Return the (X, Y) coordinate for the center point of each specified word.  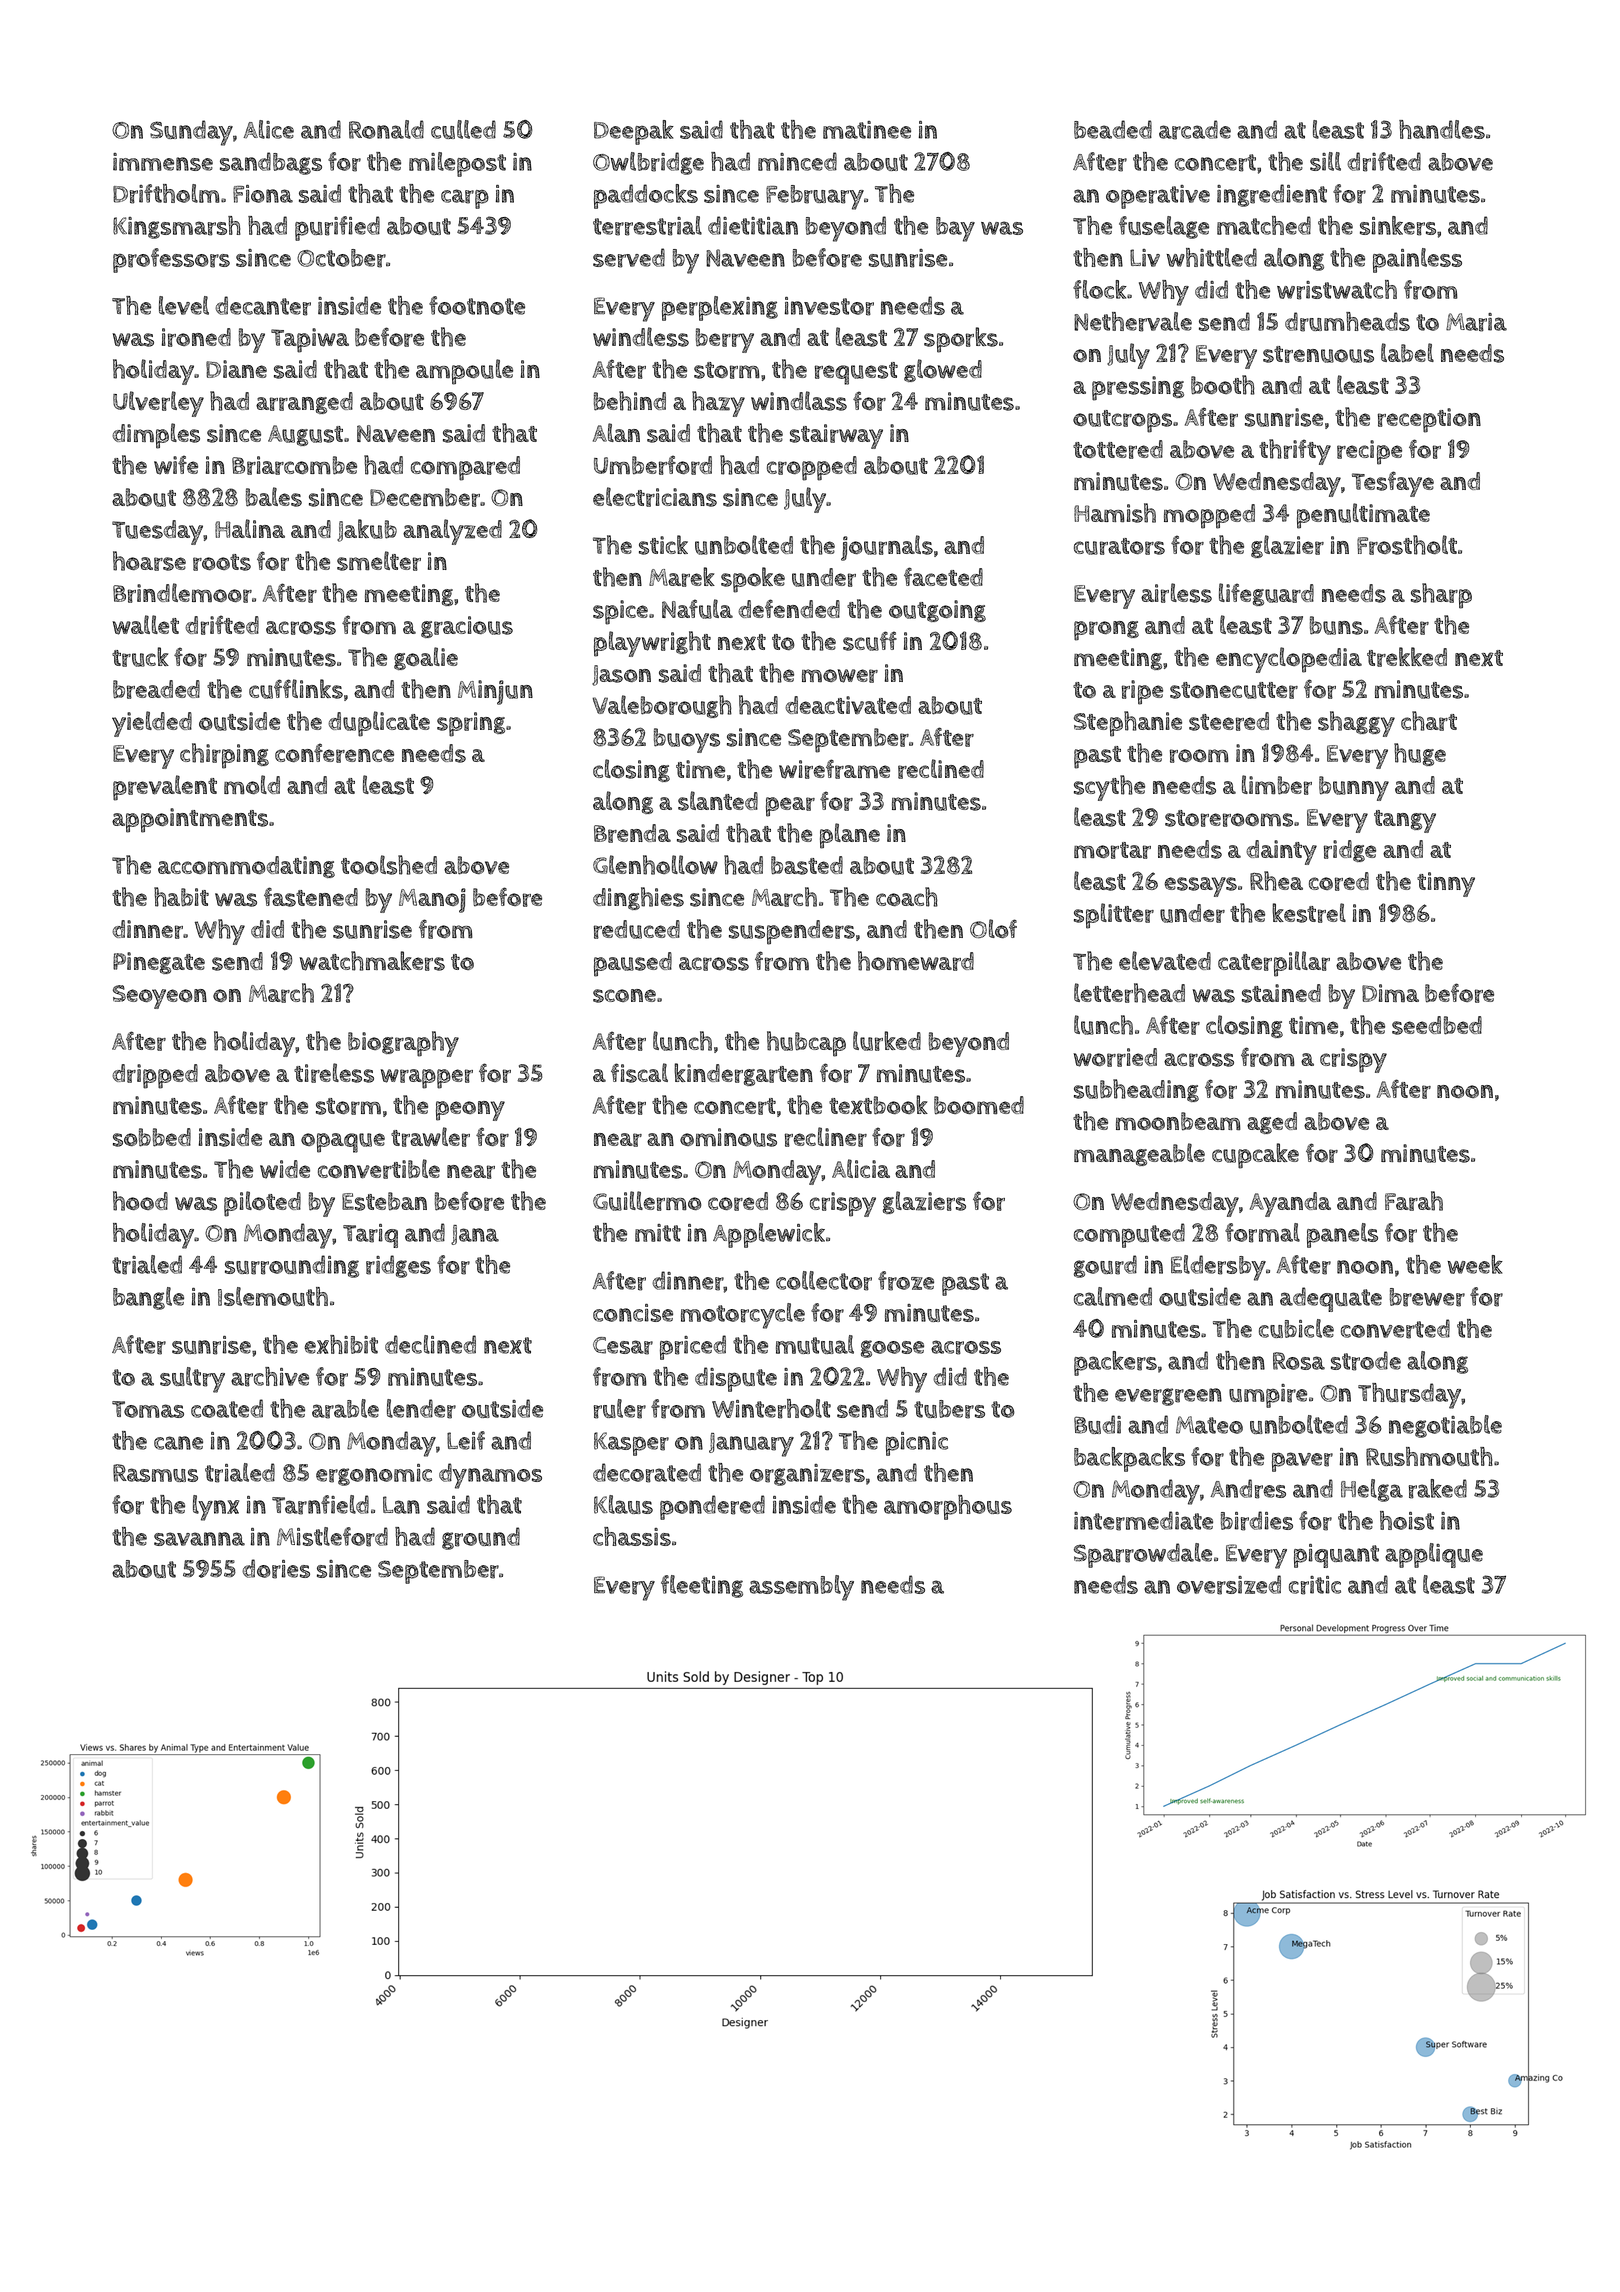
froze (906, 1281)
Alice (268, 129)
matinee (867, 130)
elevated (1165, 961)
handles (1442, 129)
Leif (466, 1440)
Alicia (861, 1168)
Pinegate (159, 963)
